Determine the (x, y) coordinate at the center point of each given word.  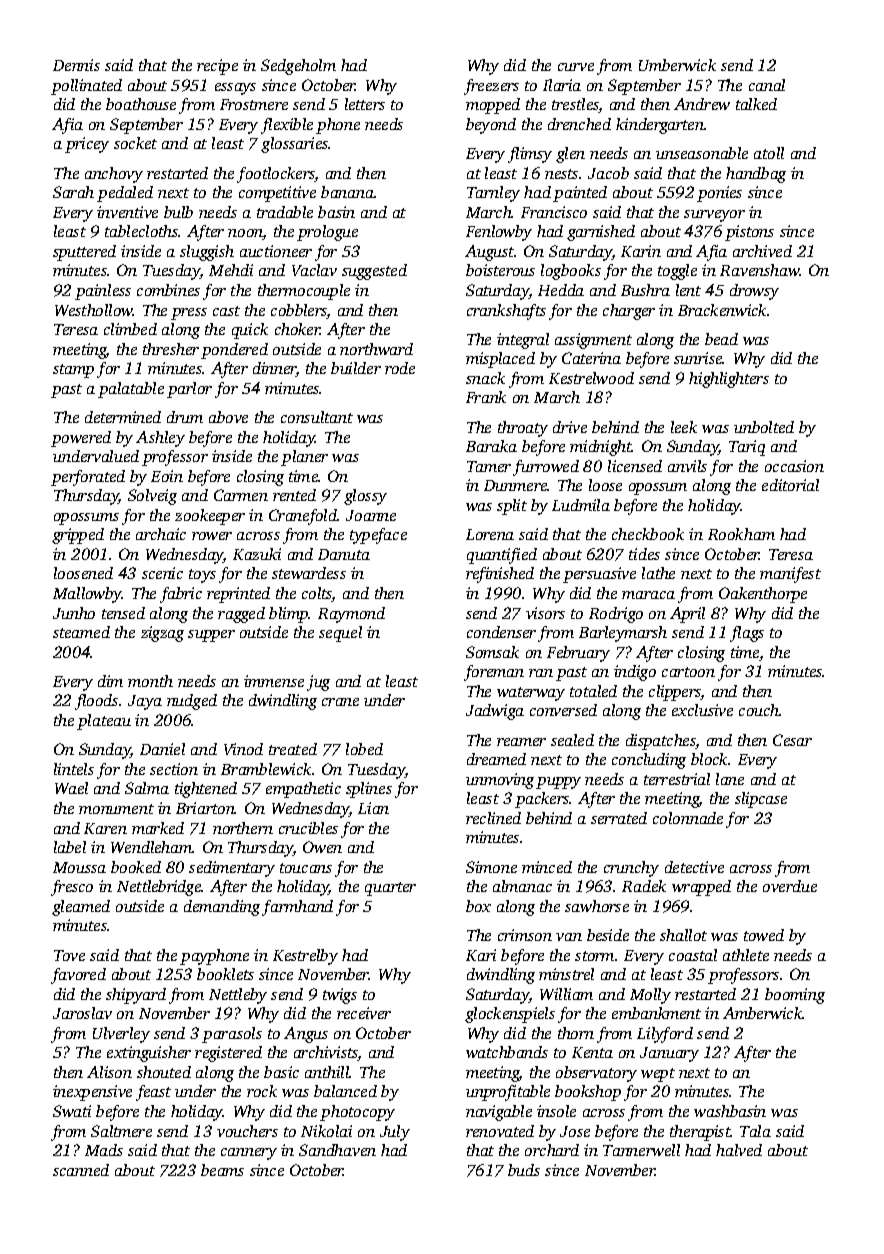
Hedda (561, 290)
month (150, 681)
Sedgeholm (298, 67)
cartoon (688, 672)
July (395, 1133)
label (70, 847)
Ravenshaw (760, 270)
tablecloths (142, 231)
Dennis (76, 65)
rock (262, 1091)
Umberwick (677, 65)
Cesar (792, 740)
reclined (493, 818)
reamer (521, 742)
